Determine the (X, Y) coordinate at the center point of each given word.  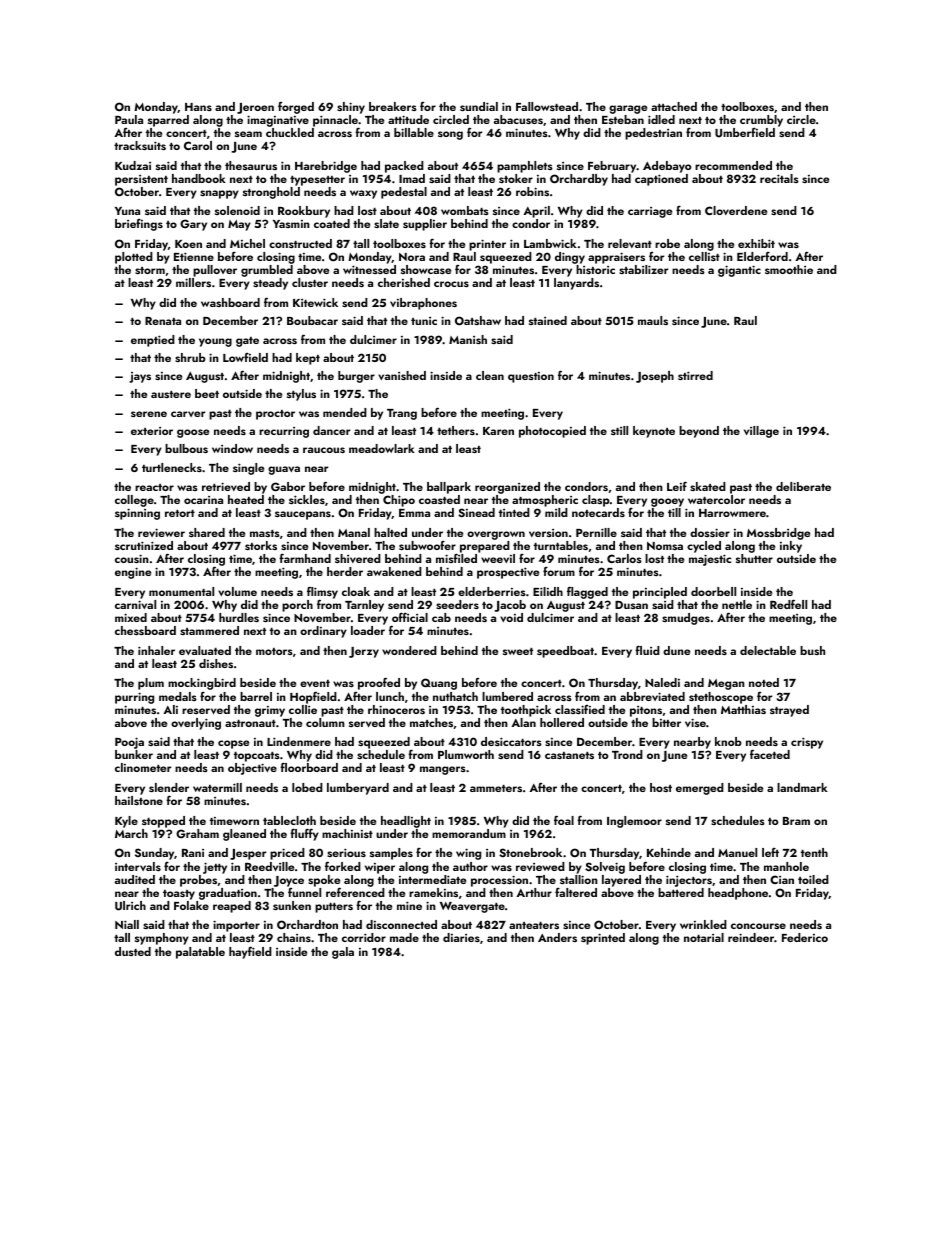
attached (674, 106)
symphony (162, 939)
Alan (523, 722)
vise (695, 722)
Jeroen (255, 108)
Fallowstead (547, 106)
